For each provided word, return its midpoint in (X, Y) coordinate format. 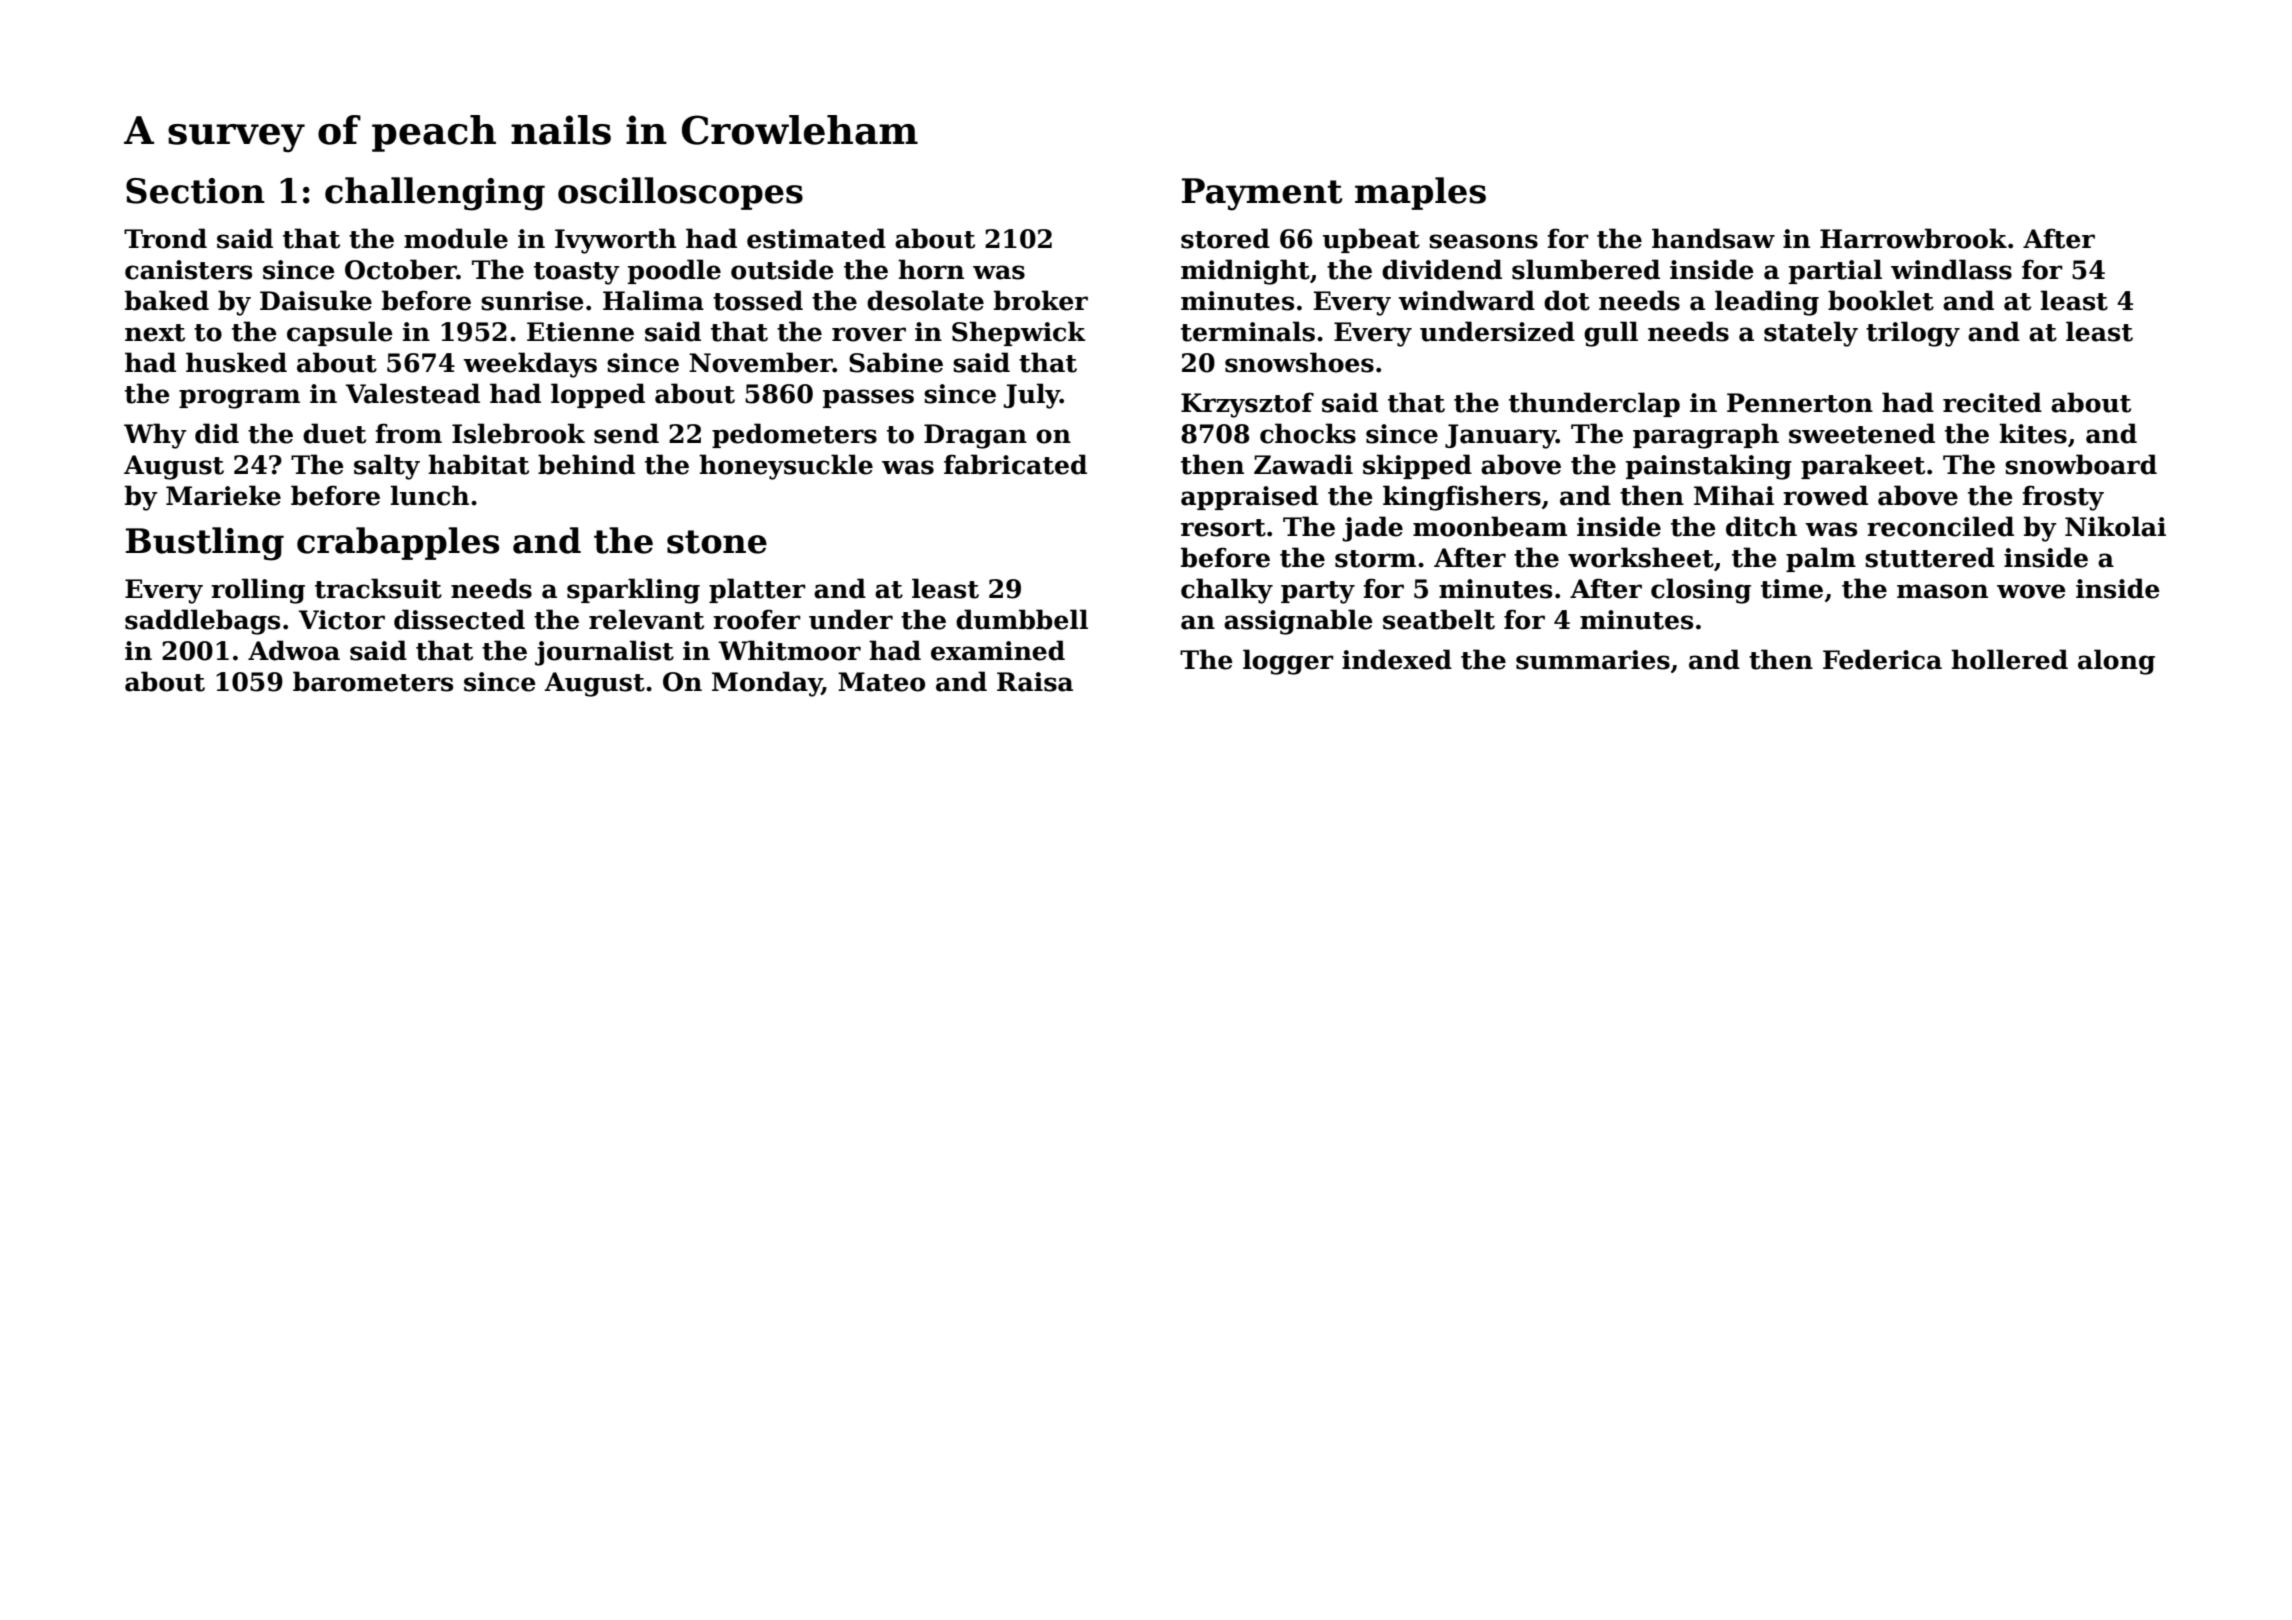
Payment (1262, 194)
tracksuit (378, 588)
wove (2031, 591)
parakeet (1863, 466)
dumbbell (1022, 619)
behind (586, 464)
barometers (373, 681)
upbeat (1371, 240)
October (401, 269)
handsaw (1713, 238)
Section (195, 191)
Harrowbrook (1913, 238)
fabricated (1015, 464)
